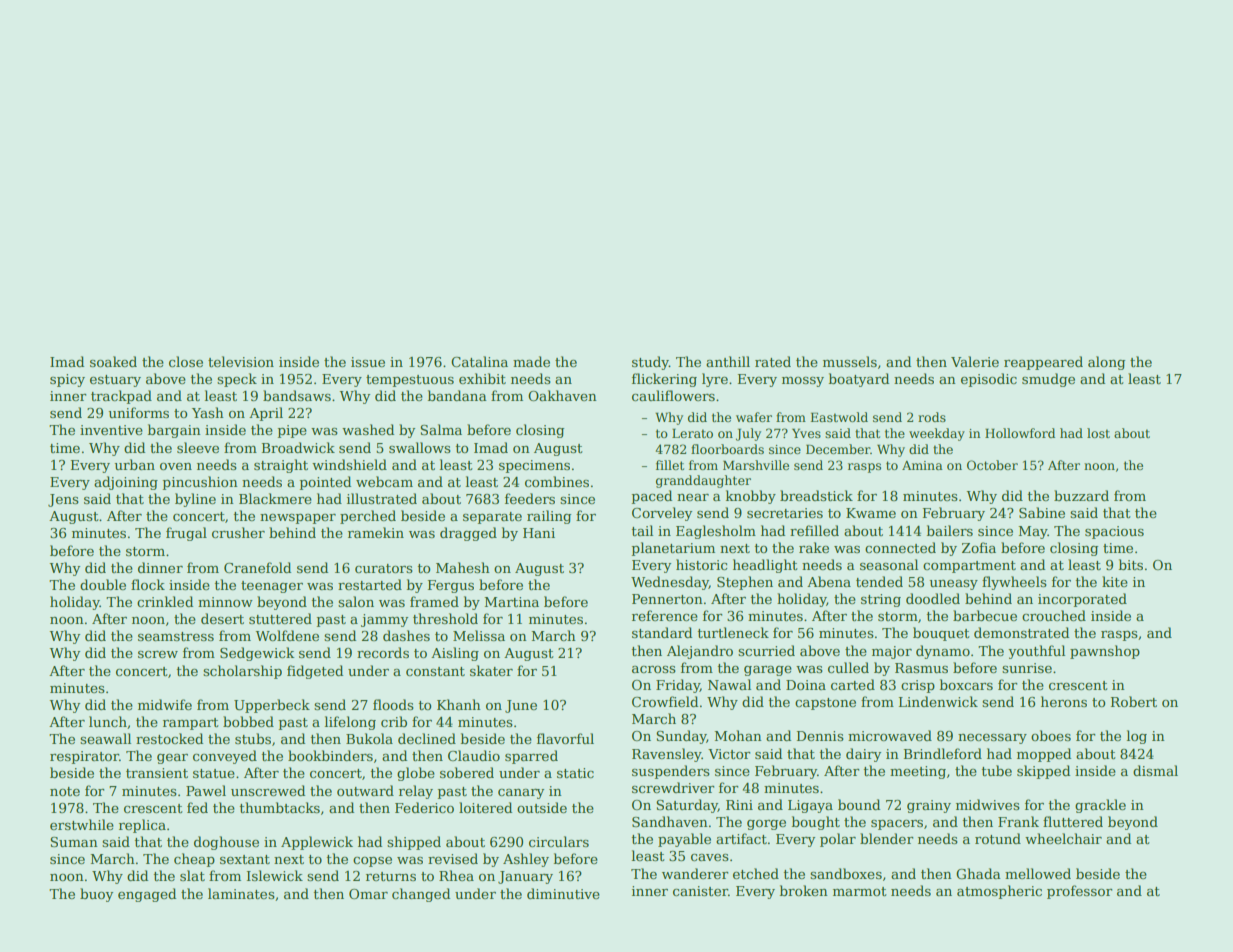  I want to click on log, so click(1137, 737).
